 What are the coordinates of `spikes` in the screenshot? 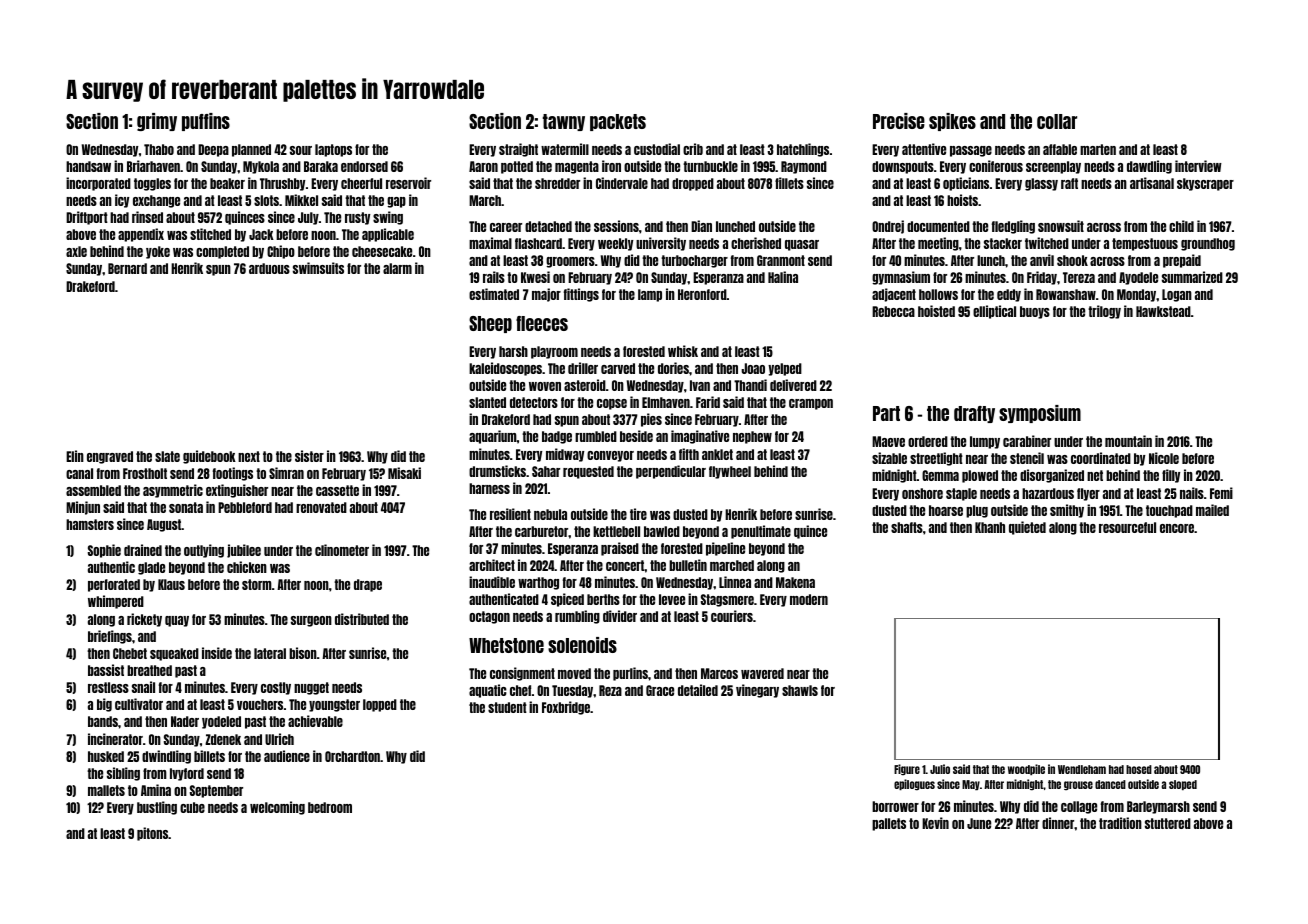 It's located at (952, 122).
